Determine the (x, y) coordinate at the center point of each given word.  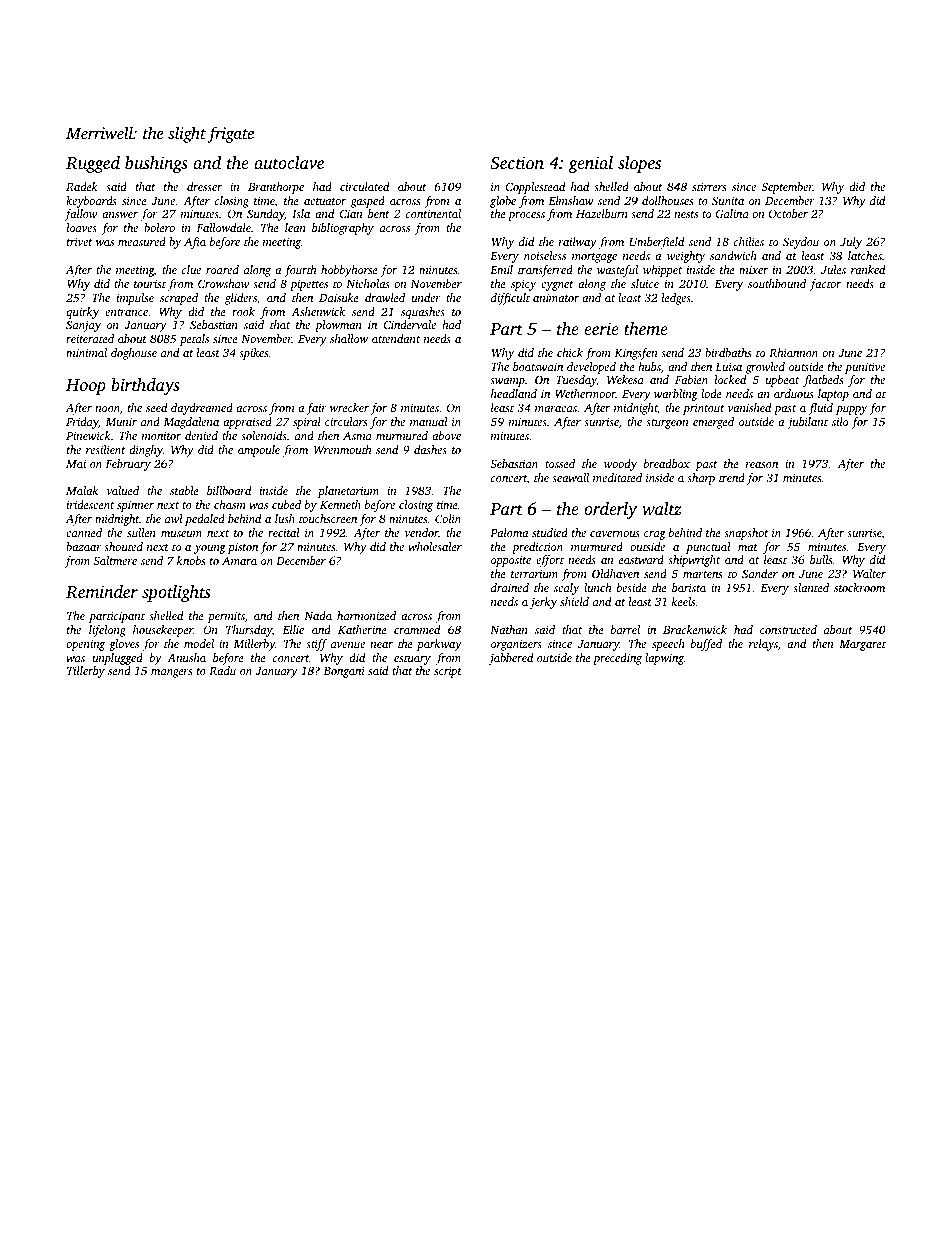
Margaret (862, 645)
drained (510, 587)
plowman (338, 326)
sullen (141, 532)
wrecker (349, 407)
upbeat (782, 381)
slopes (639, 164)
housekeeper (163, 631)
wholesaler (435, 546)
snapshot (746, 534)
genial (590, 164)
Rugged (93, 164)
